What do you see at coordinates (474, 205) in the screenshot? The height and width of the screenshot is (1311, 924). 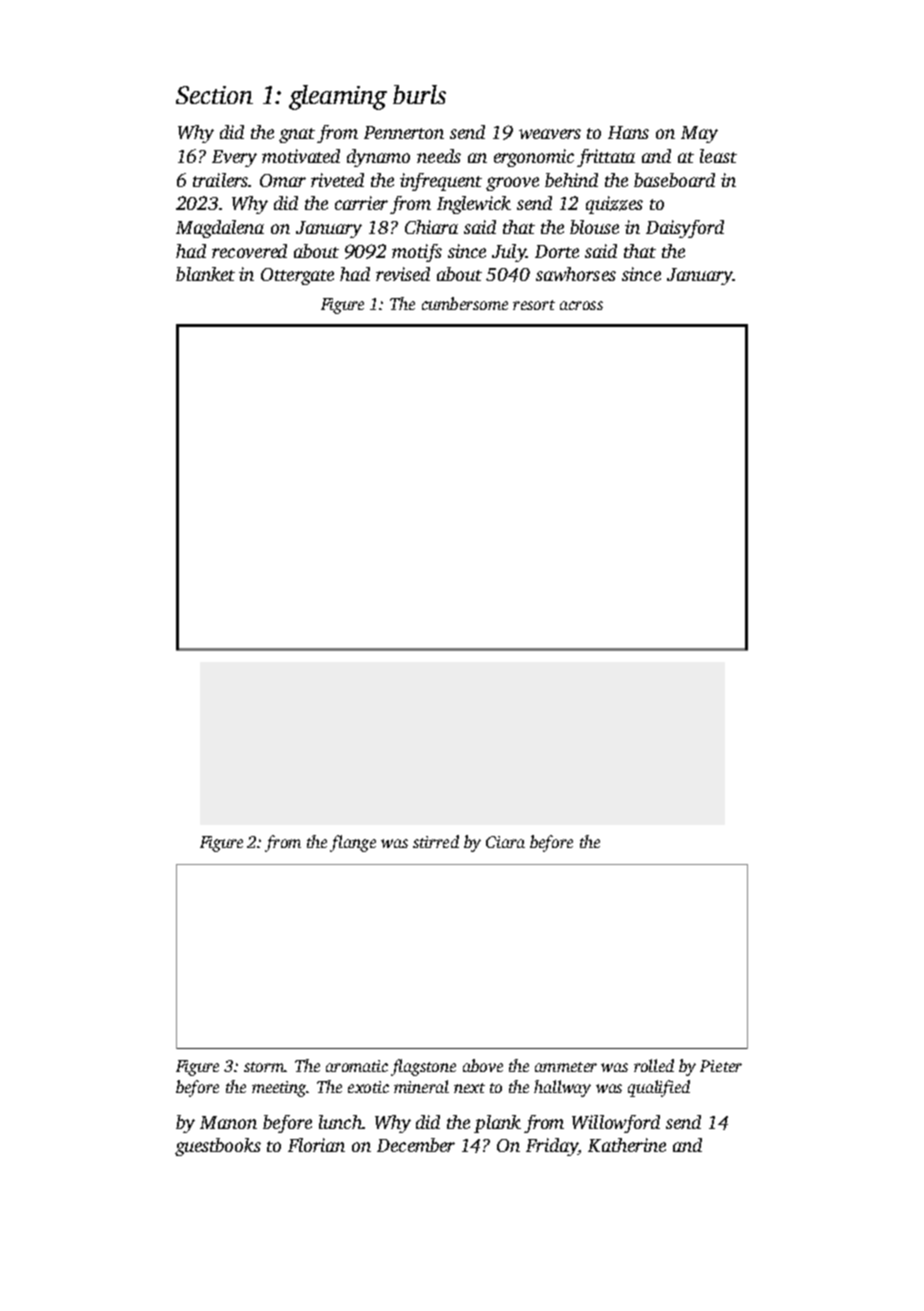 I see `Inglewick` at bounding box center [474, 205].
